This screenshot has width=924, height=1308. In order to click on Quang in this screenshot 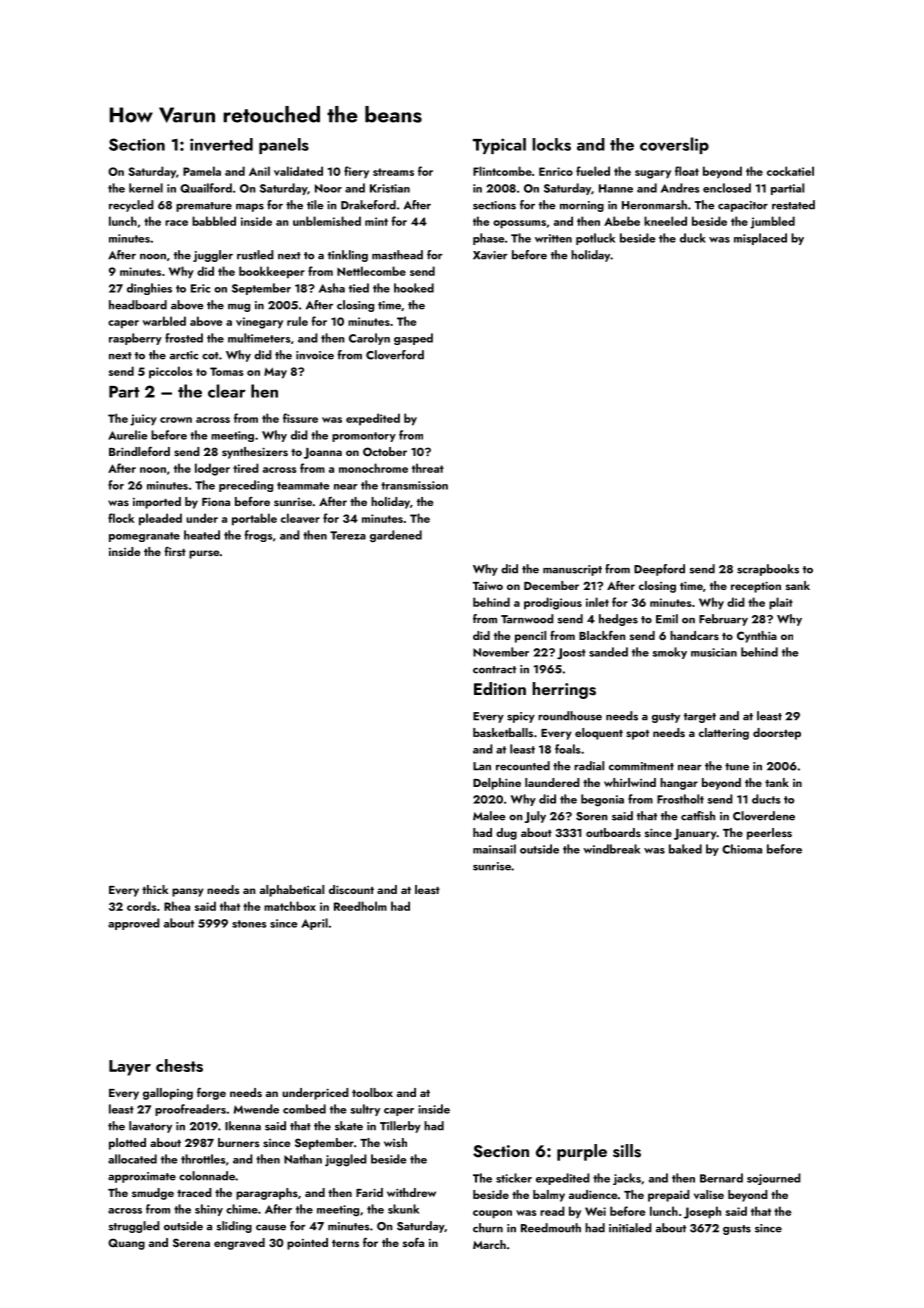, I will do `click(126, 1244)`.
